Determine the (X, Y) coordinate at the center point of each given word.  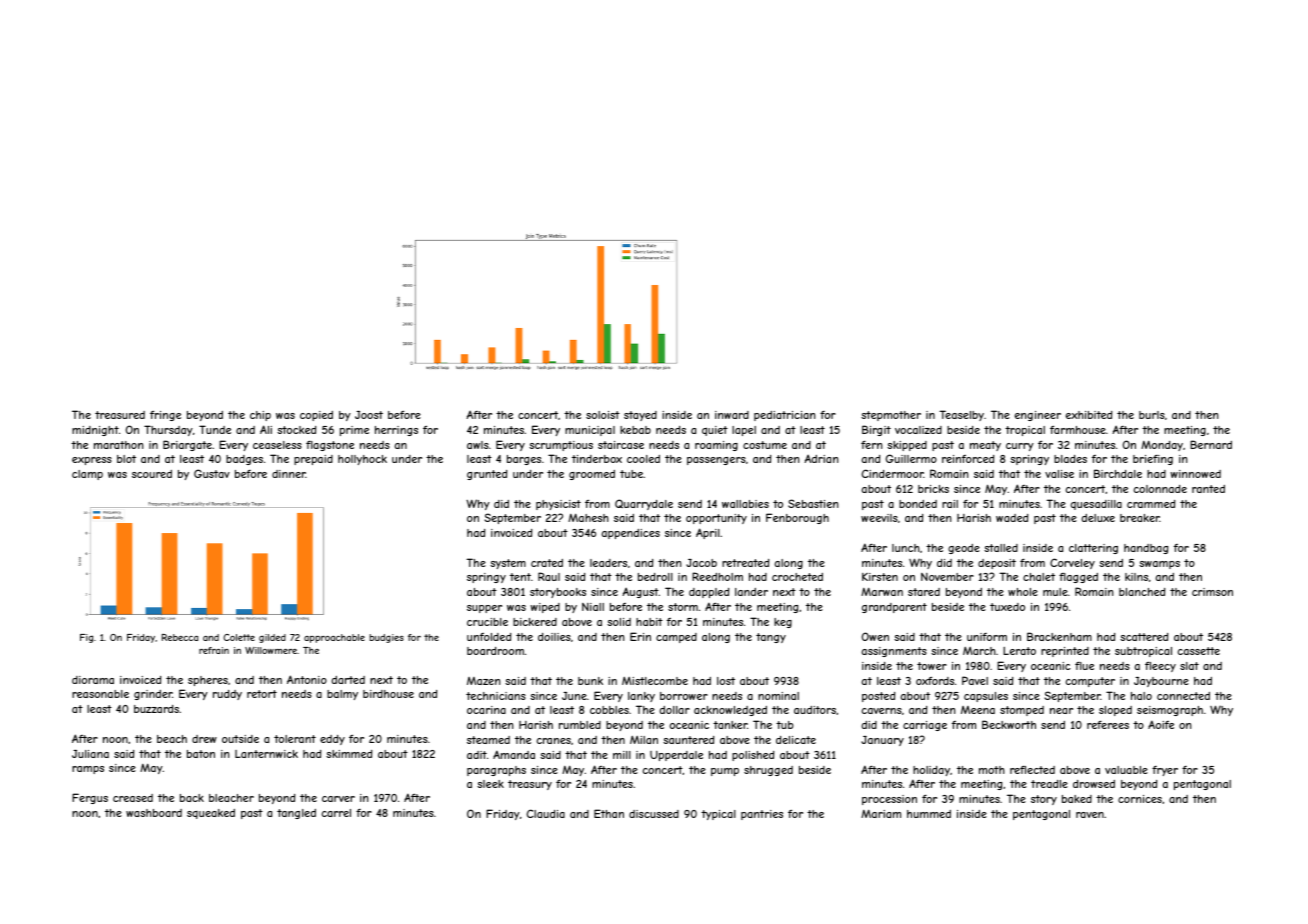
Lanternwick (266, 754)
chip (260, 416)
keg (783, 623)
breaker (1140, 518)
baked (1077, 799)
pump (725, 772)
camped (676, 638)
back (192, 798)
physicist (558, 505)
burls (1152, 415)
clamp (87, 475)
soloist (603, 415)
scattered (1144, 637)
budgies (386, 638)
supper (484, 609)
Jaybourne (1161, 682)
